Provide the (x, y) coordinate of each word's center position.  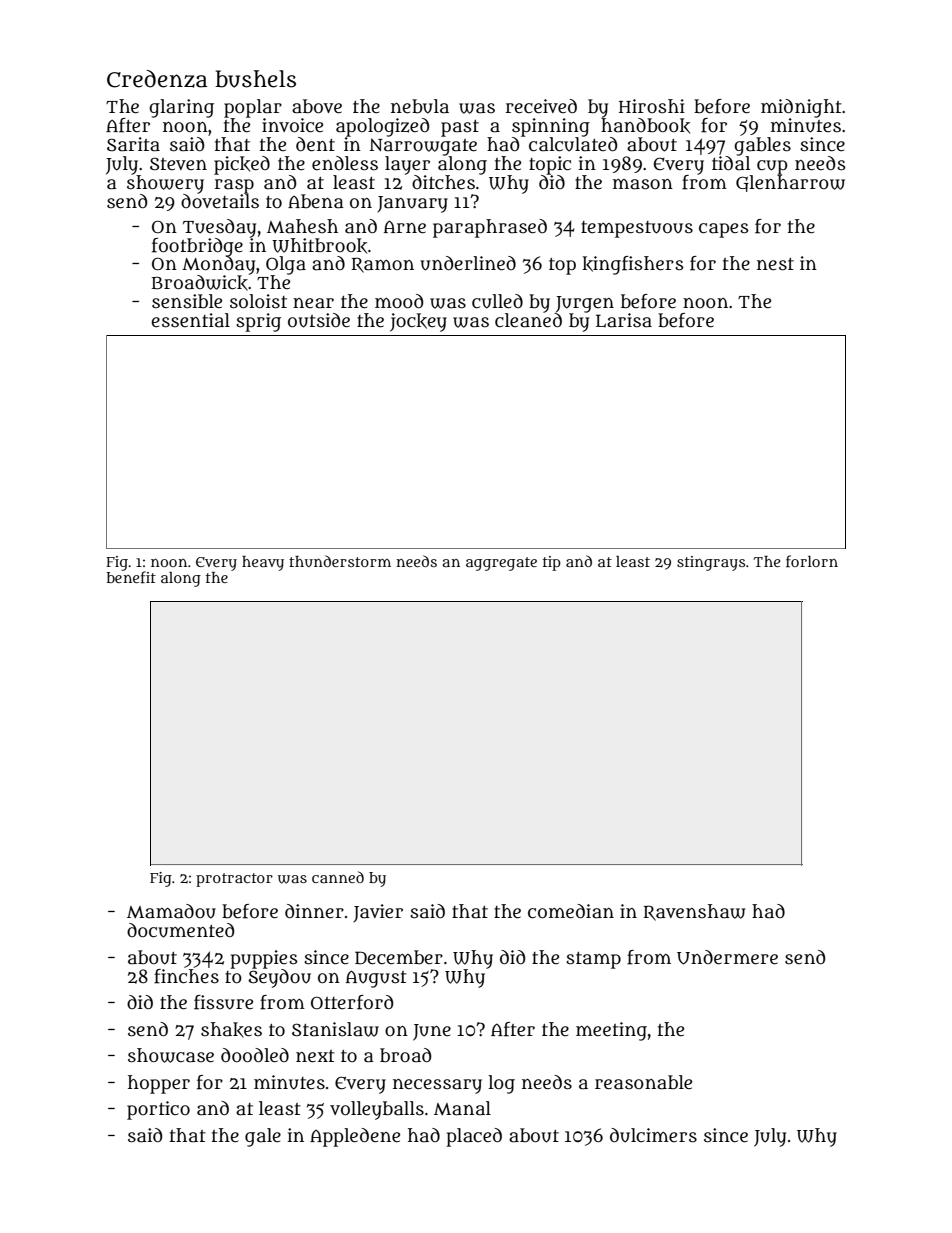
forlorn (812, 561)
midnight (801, 108)
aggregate (501, 564)
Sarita (133, 144)
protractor (234, 880)
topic (550, 165)
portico (158, 1110)
